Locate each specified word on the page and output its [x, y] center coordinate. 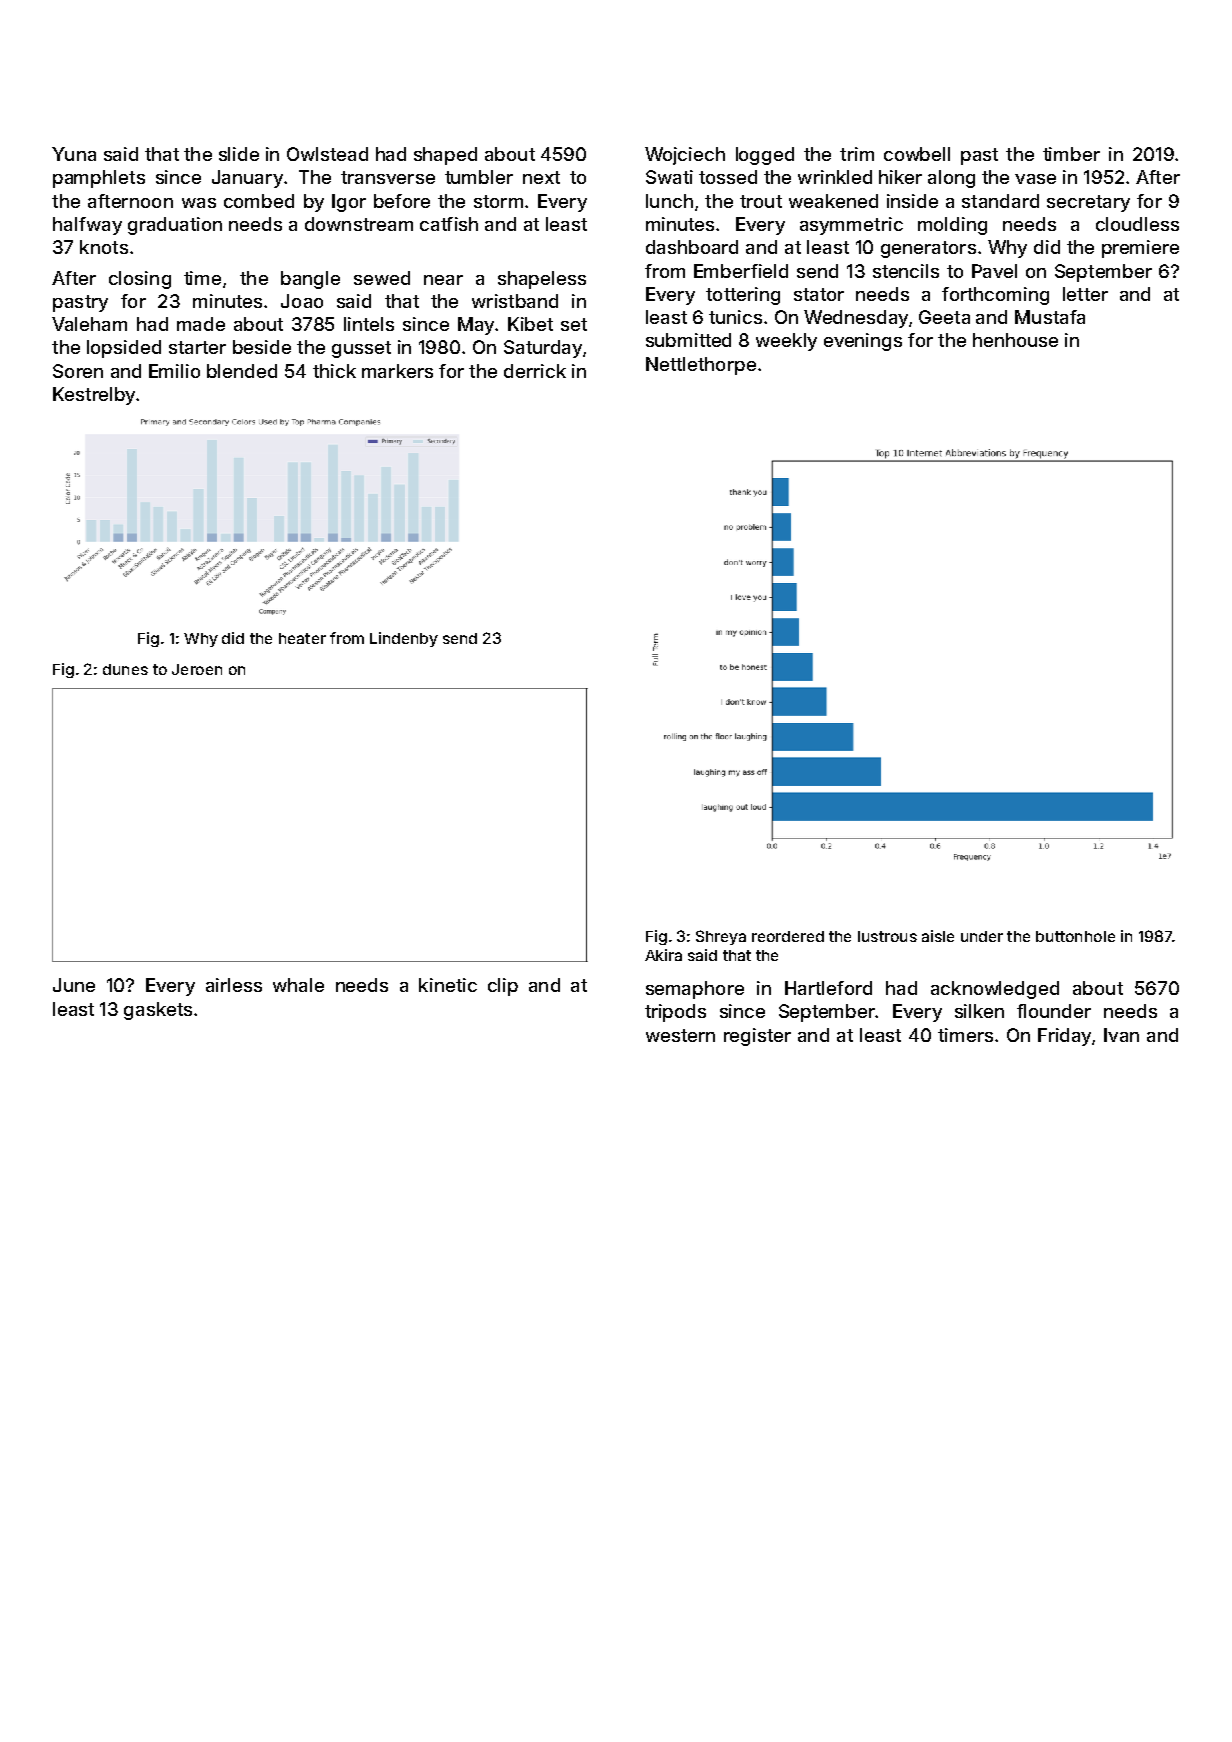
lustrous [887, 936]
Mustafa [1050, 317]
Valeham [89, 324]
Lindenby [404, 639]
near [443, 280]
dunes [125, 669]
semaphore [695, 990]
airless [234, 985]
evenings [863, 342]
